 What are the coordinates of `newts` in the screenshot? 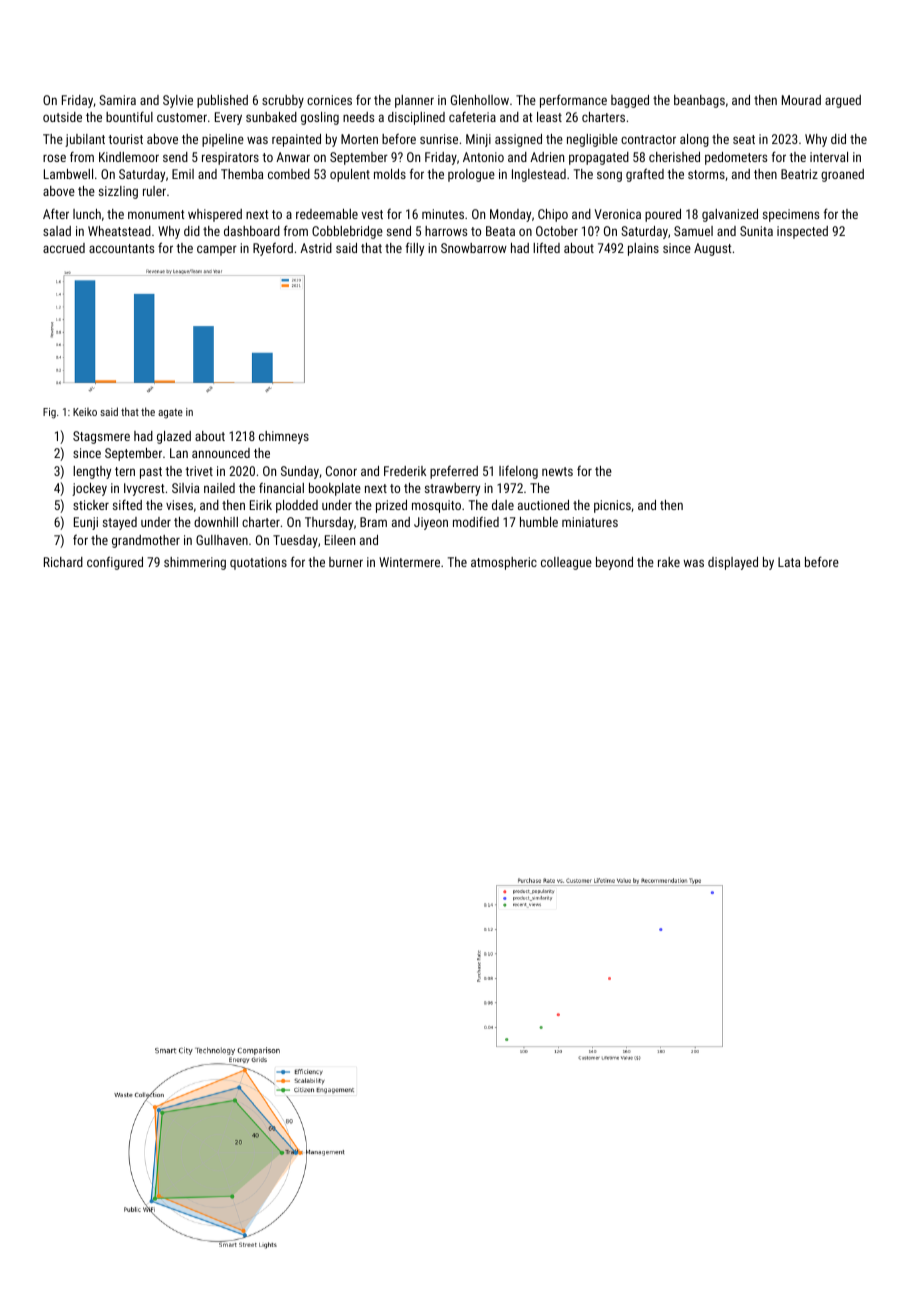 It's located at (557, 471).
